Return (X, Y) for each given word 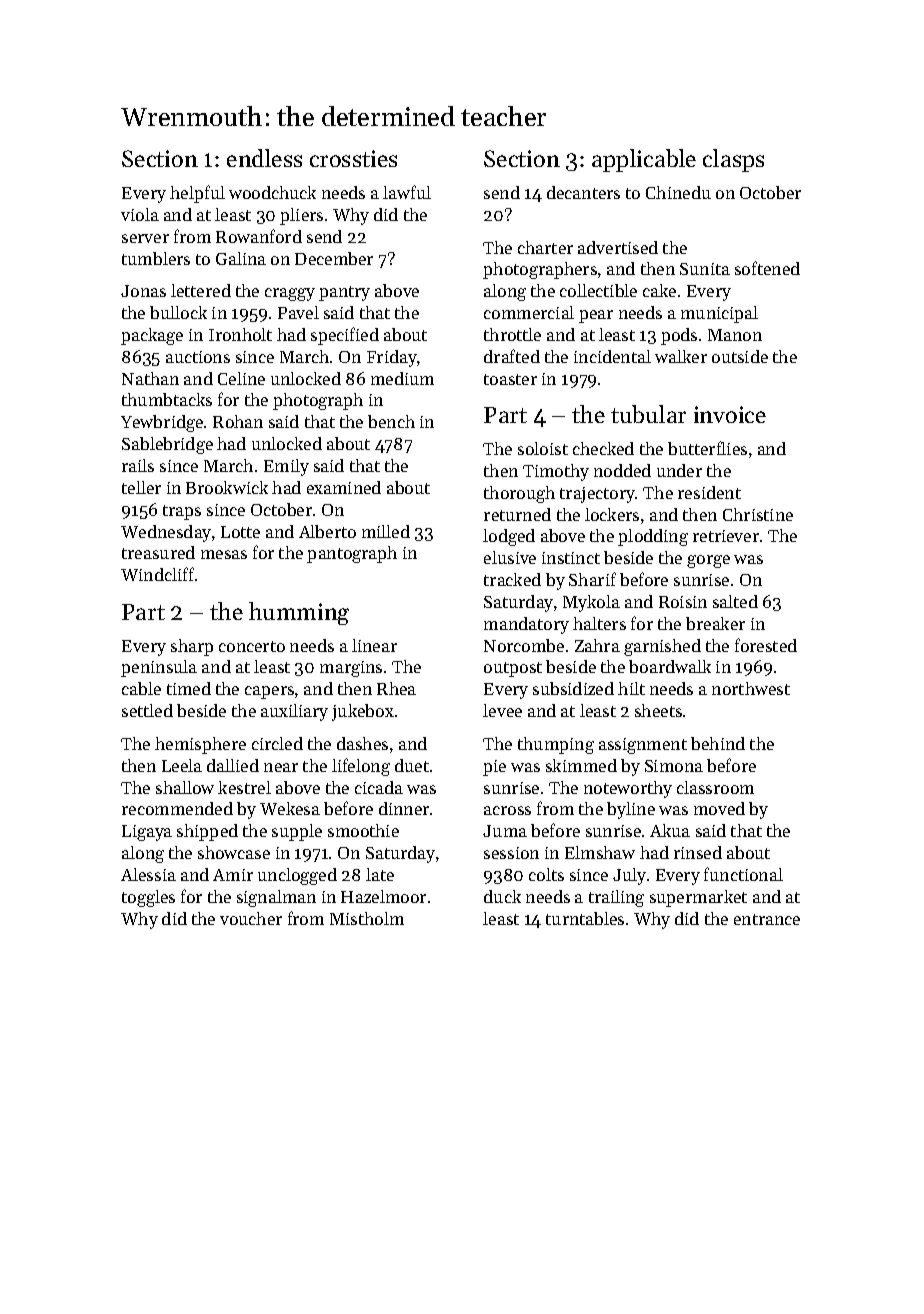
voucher (251, 918)
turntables (585, 918)
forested (766, 645)
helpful (197, 194)
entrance (767, 919)
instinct (571, 558)
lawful (407, 192)
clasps (733, 160)
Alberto (327, 531)
